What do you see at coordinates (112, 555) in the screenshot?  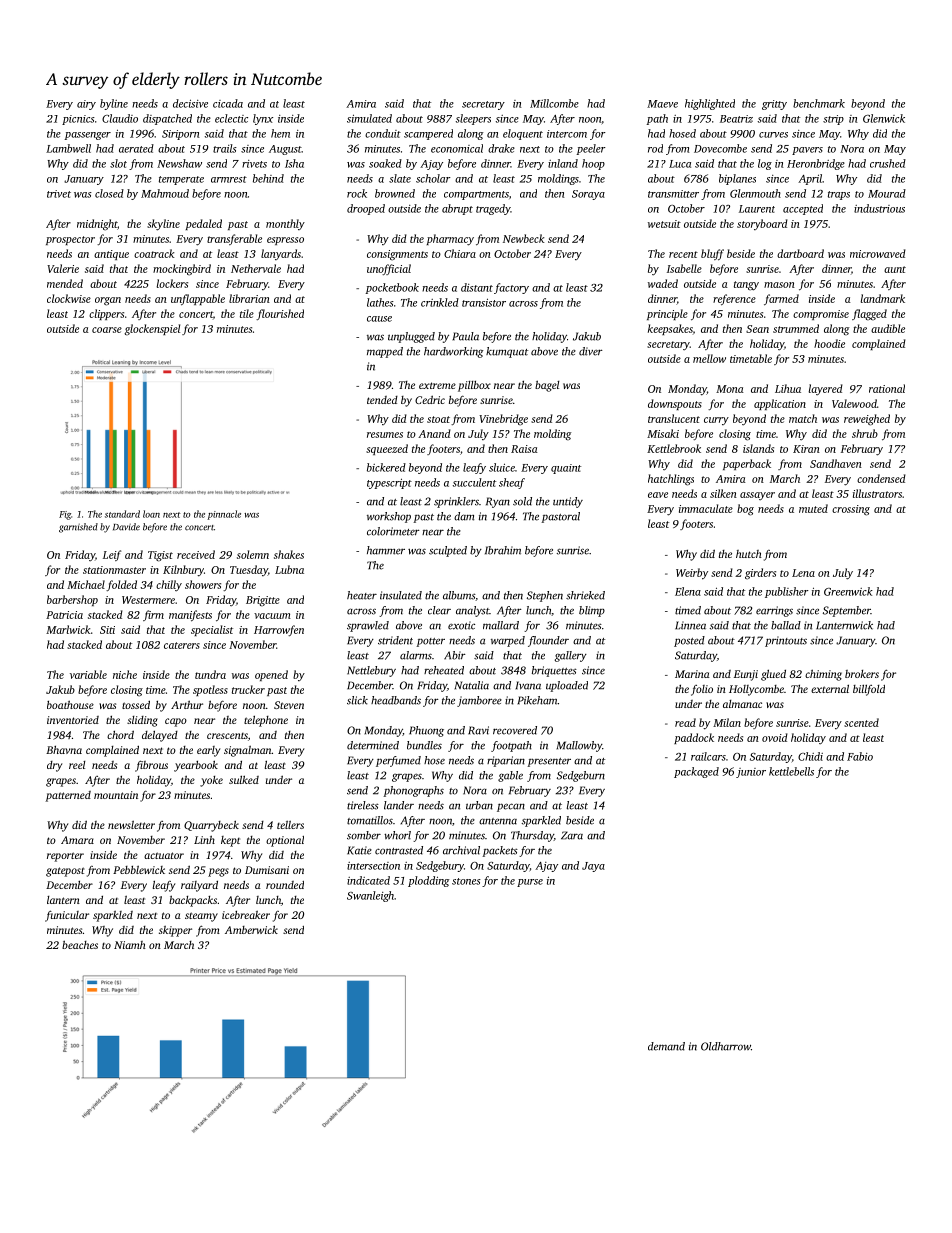 I see `Leif` at bounding box center [112, 555].
